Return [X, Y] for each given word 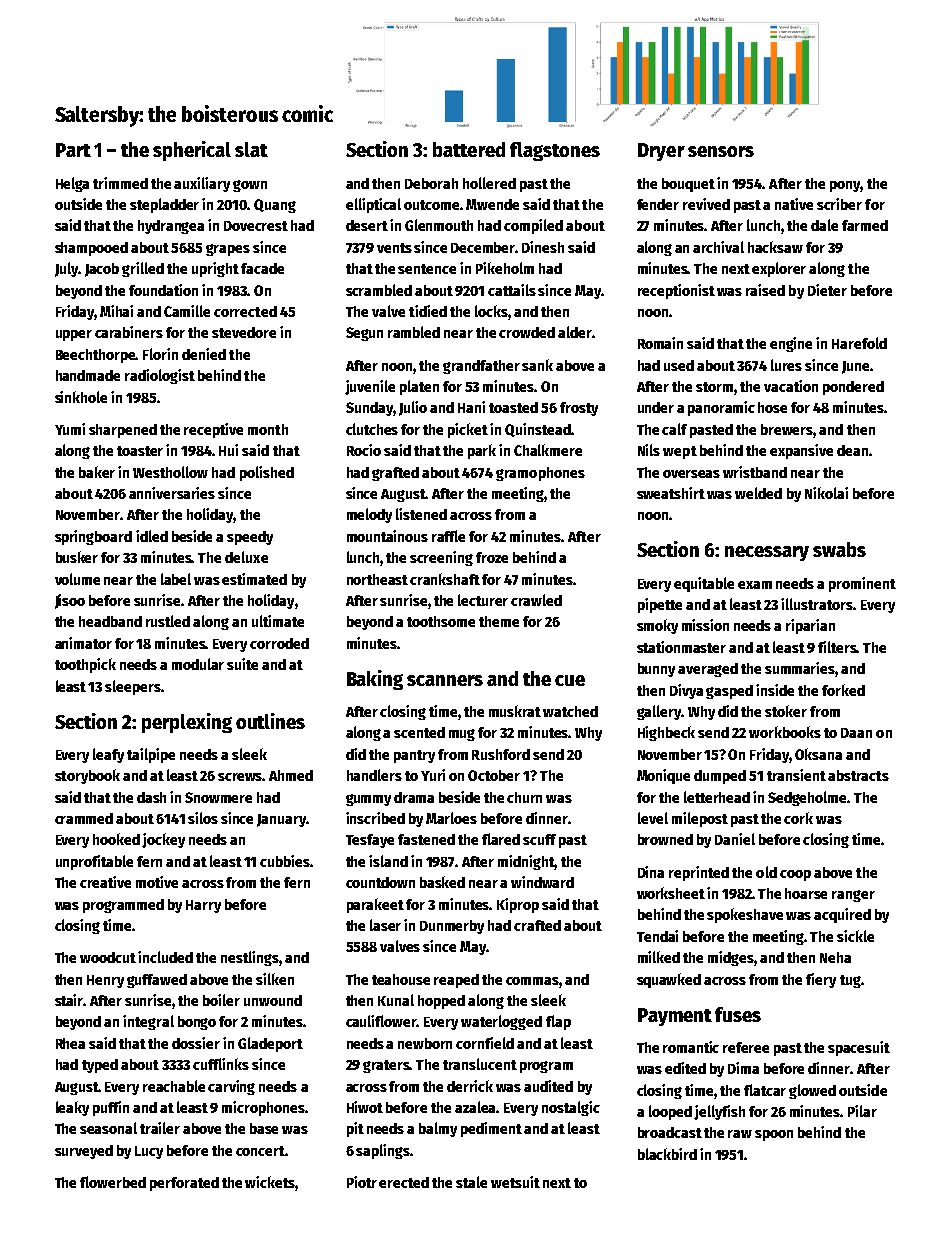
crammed [84, 818]
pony [845, 186]
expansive [801, 451]
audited [548, 1086]
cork [798, 818]
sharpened [123, 431]
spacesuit [859, 1048]
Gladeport [270, 1044]
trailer [160, 1128]
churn [524, 797]
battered [469, 149]
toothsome [441, 621]
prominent [862, 584]
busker [77, 557]
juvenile [370, 387]
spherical [192, 151]
